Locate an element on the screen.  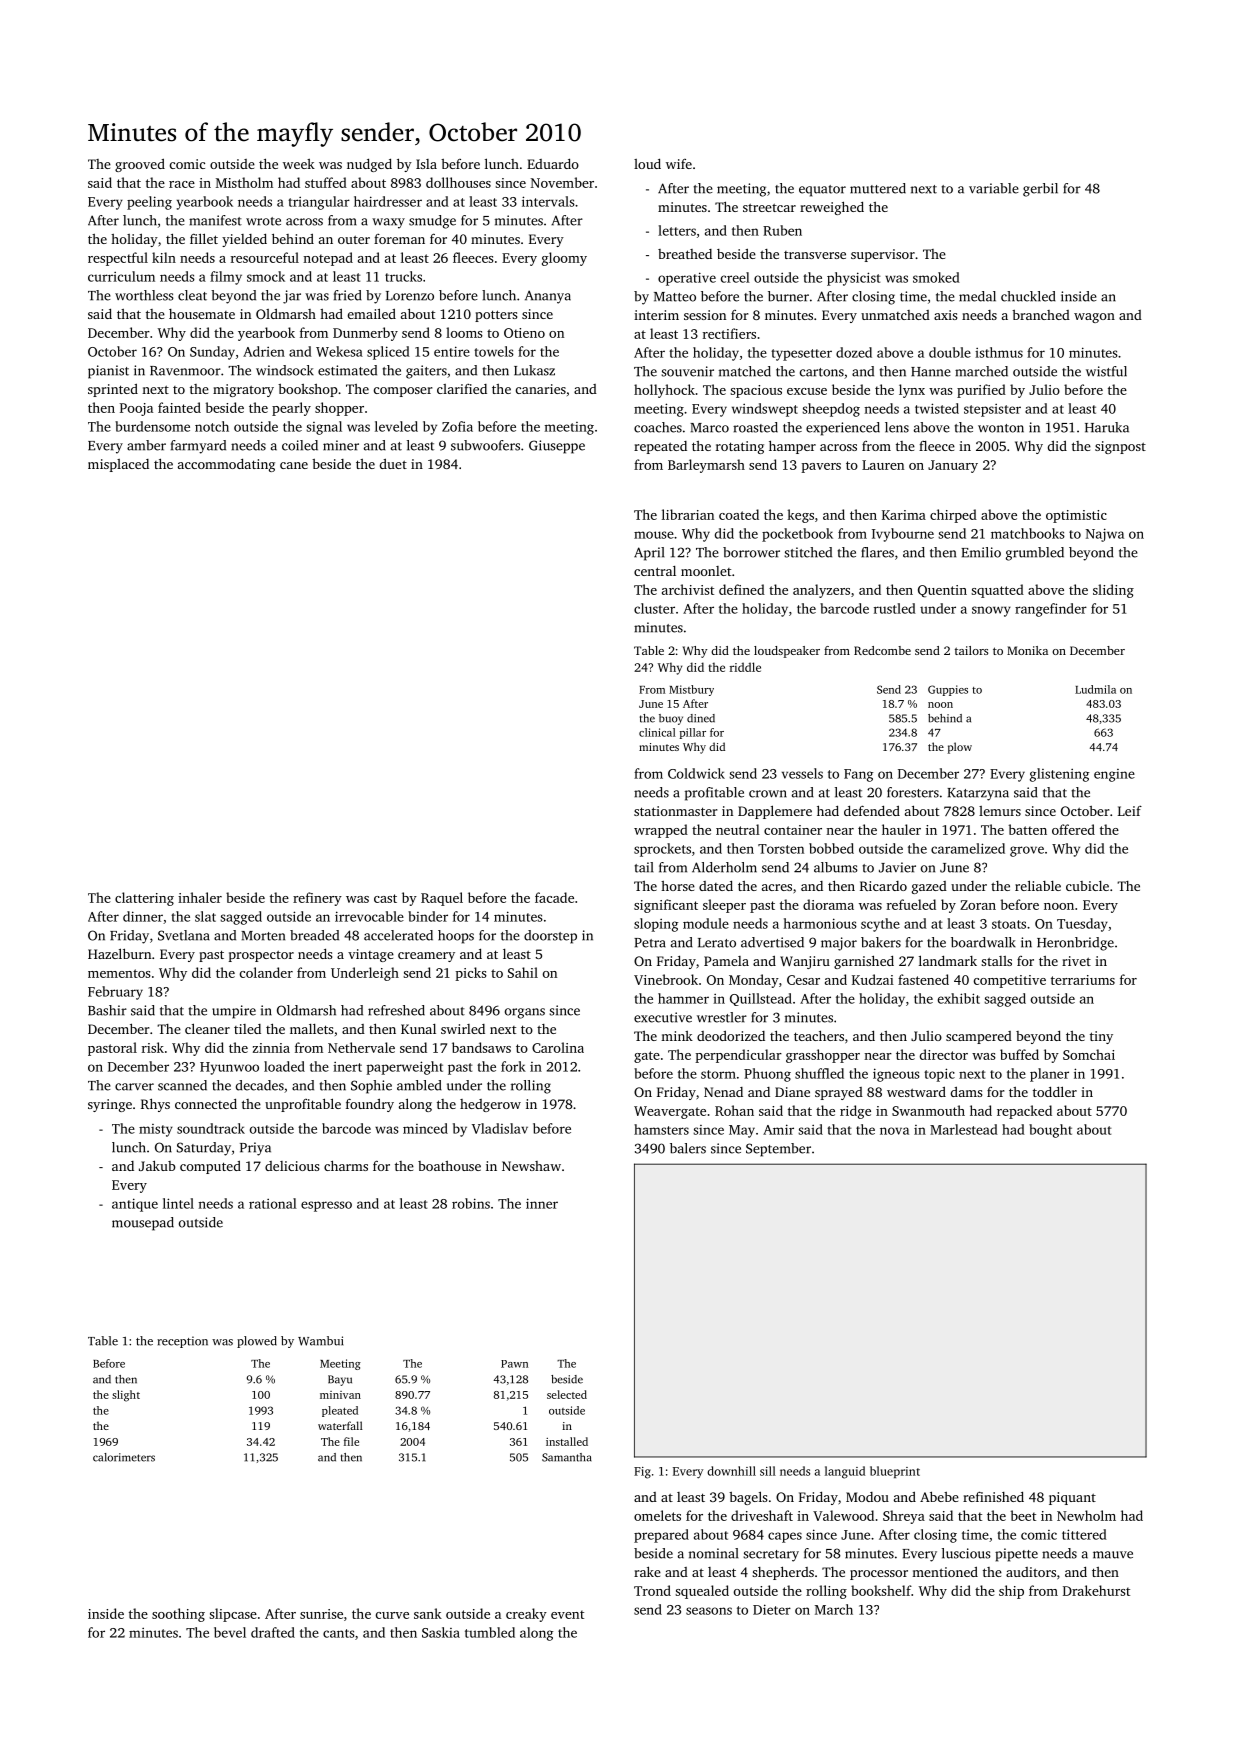
fillet is located at coordinates (204, 238).
